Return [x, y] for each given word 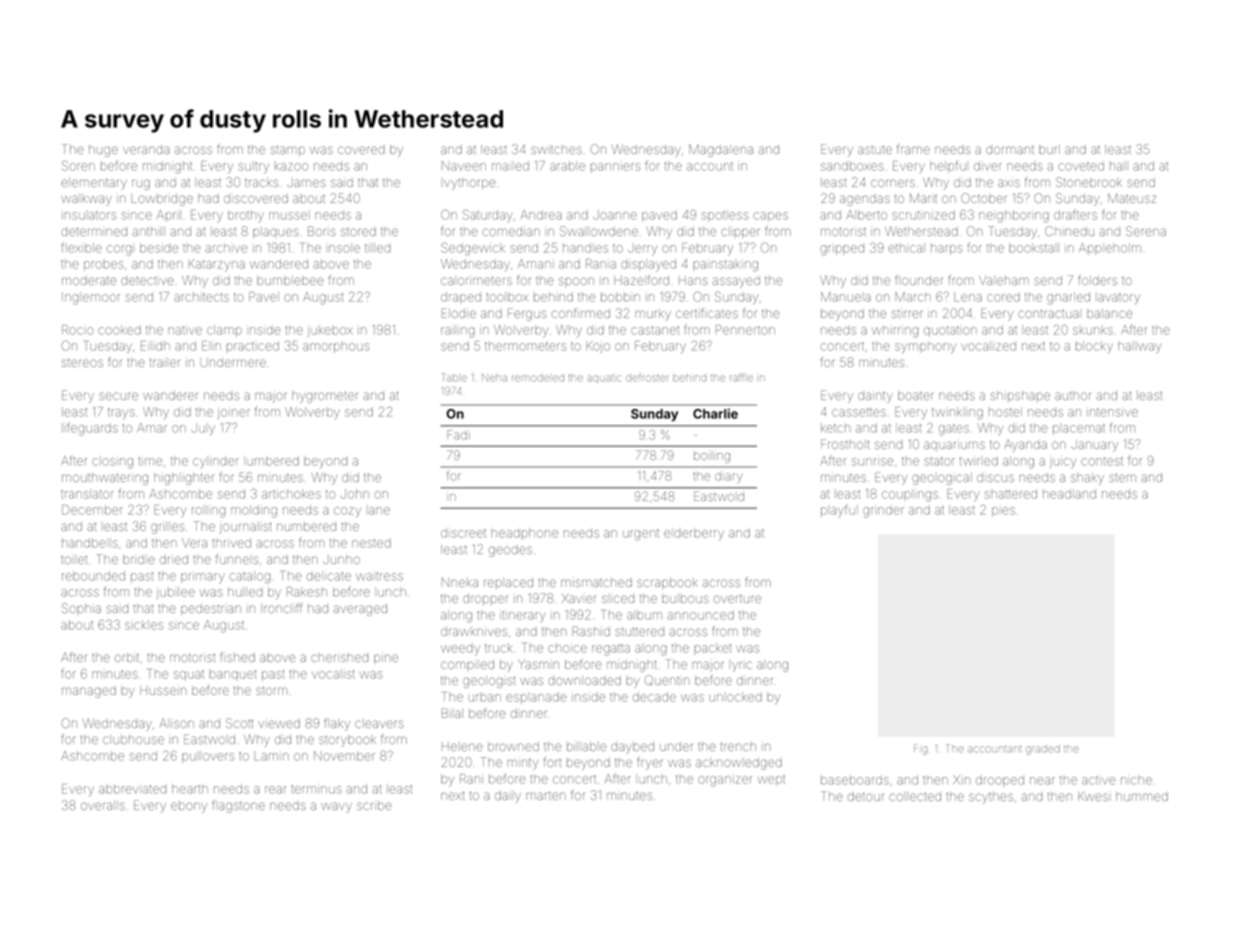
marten [546, 796]
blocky [1094, 347]
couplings [910, 495]
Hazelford [641, 280]
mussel [289, 215]
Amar [152, 428]
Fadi [458, 435]
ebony [189, 807]
